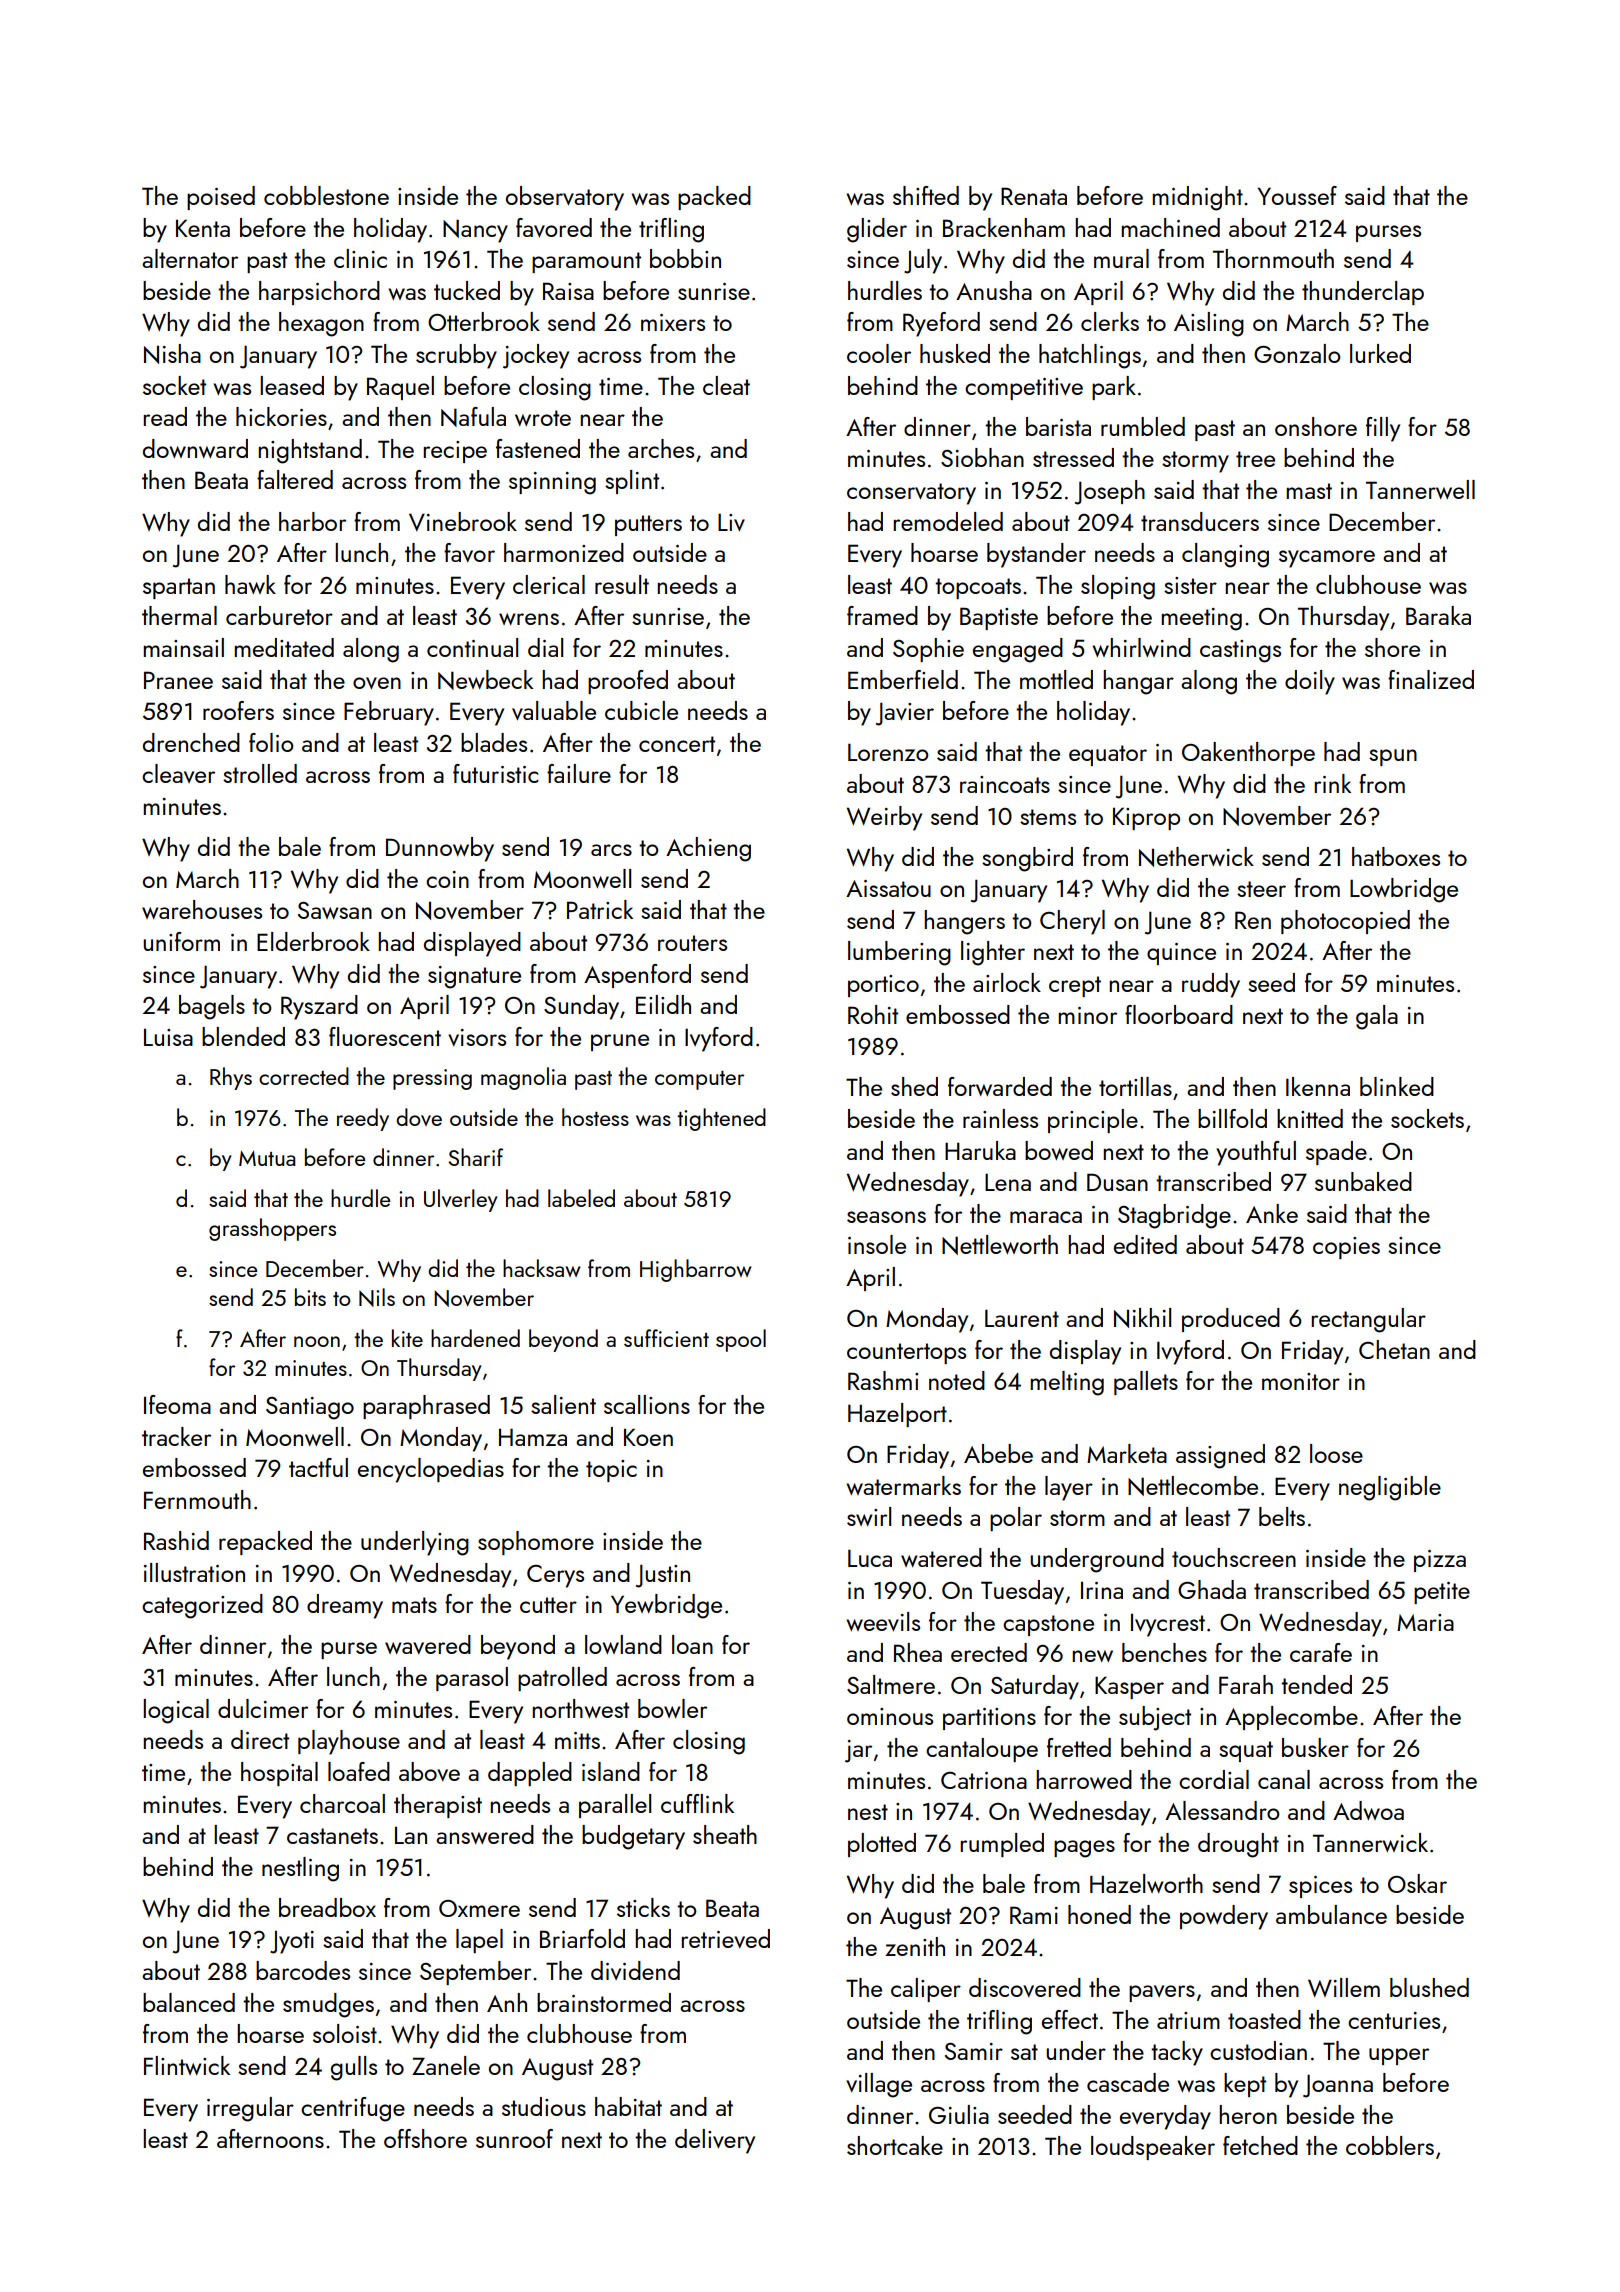 The width and height of the page is (1620, 2292). What do you see at coordinates (1336, 1153) in the page?
I see `spade` at bounding box center [1336, 1153].
